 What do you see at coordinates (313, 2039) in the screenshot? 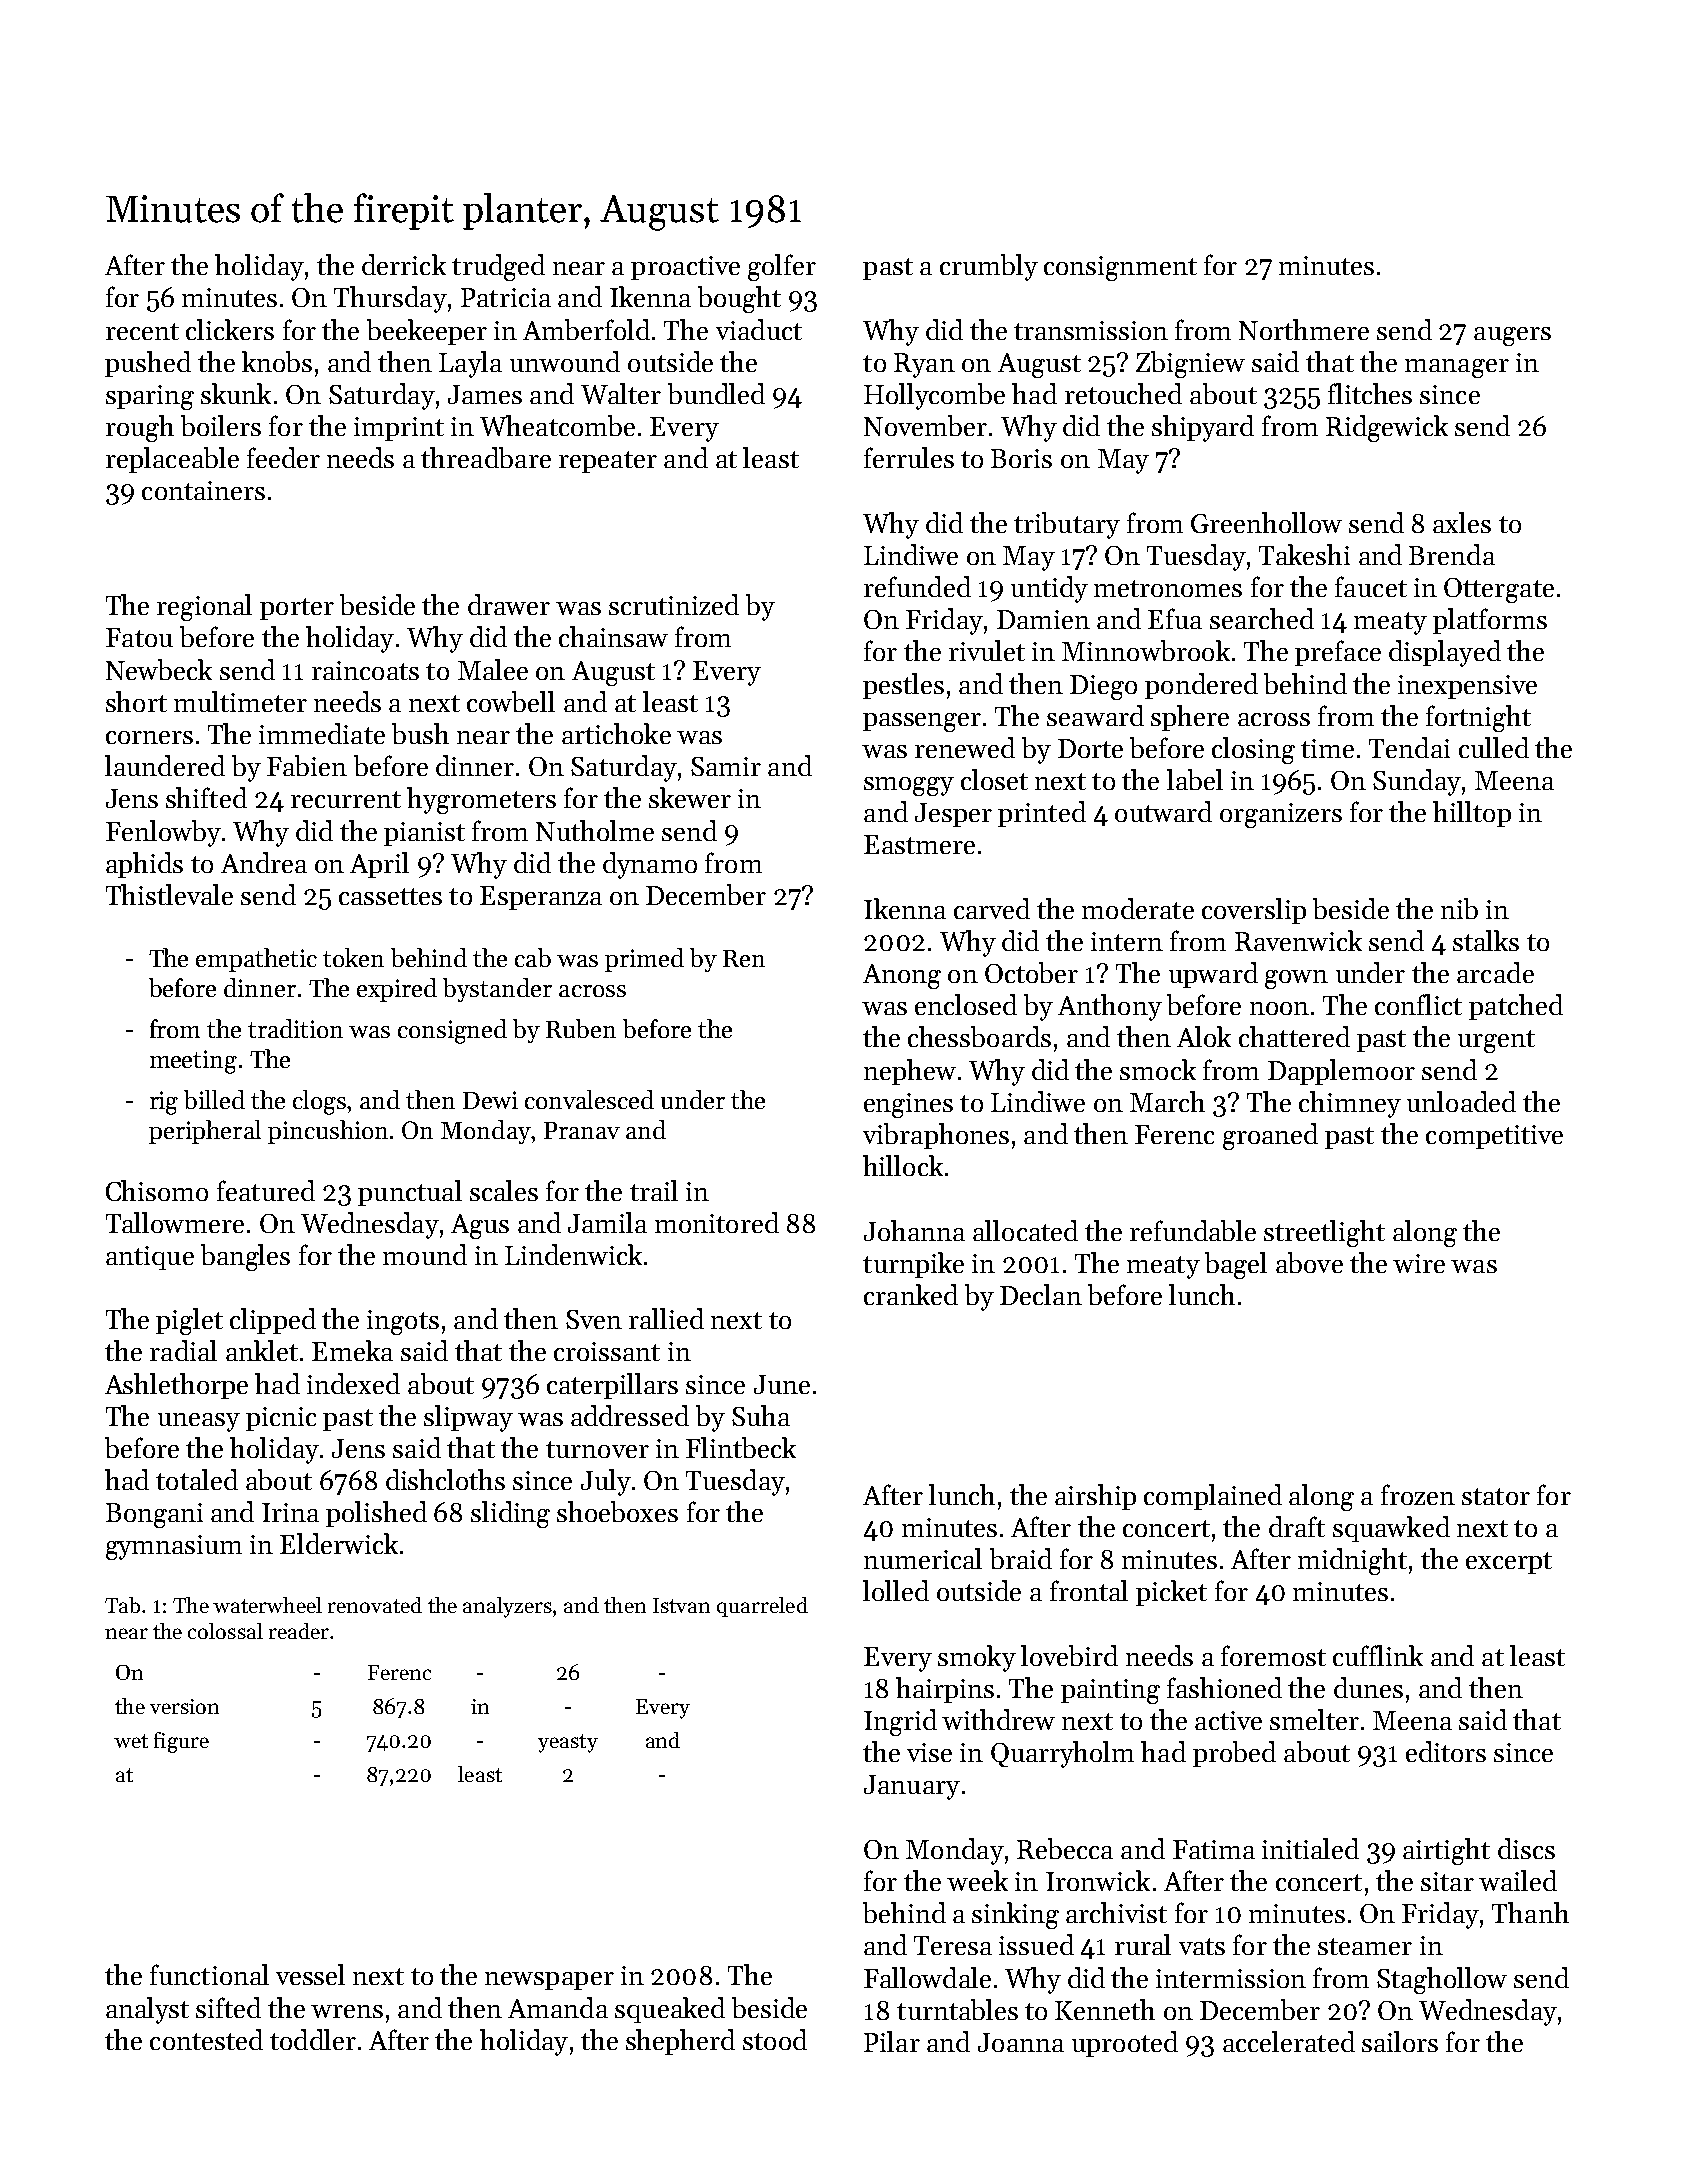
I see `toddler` at bounding box center [313, 2039].
